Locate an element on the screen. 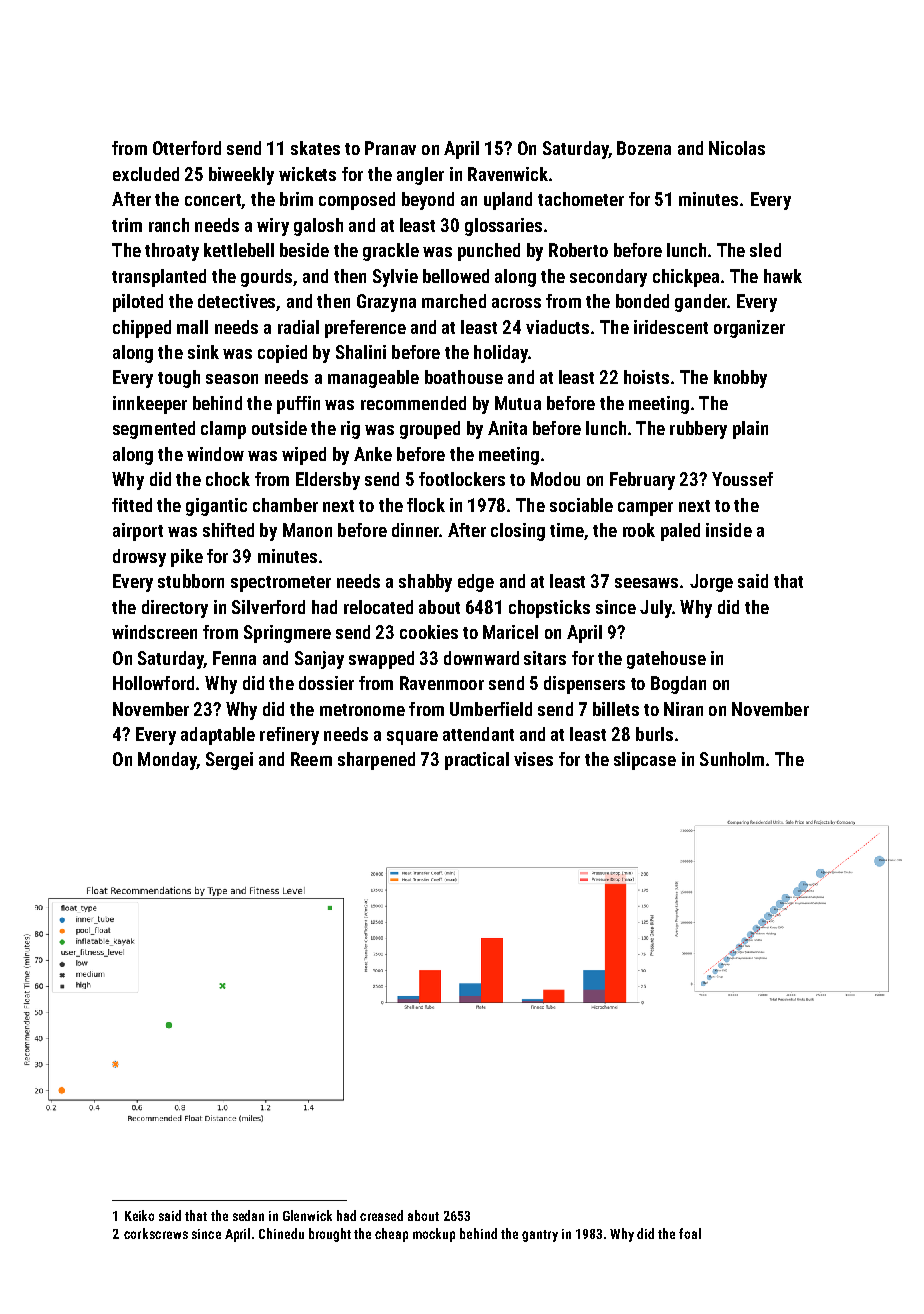 The height and width of the screenshot is (1314, 924). Pranav is located at coordinates (390, 148).
